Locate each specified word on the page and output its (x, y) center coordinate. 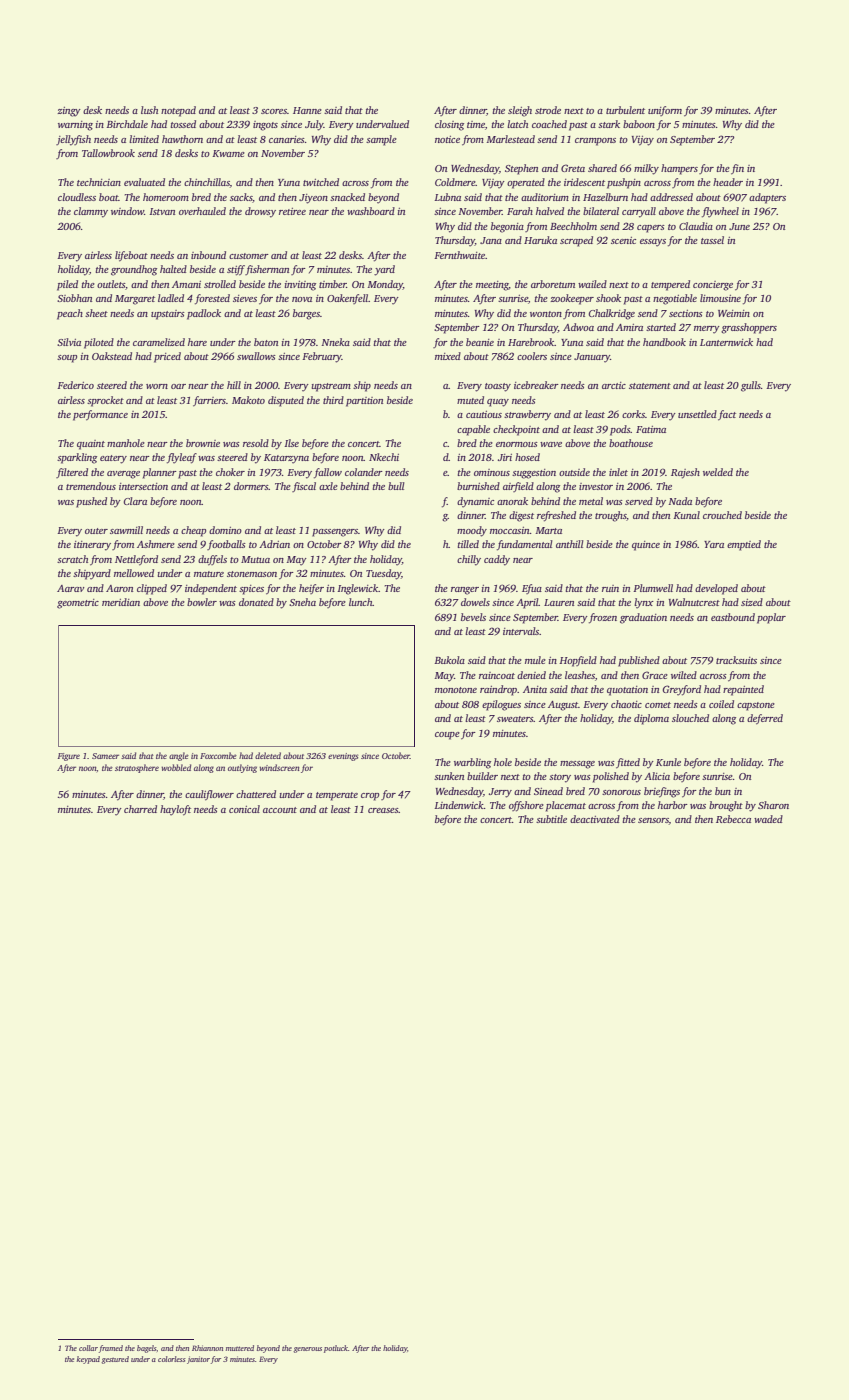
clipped (152, 589)
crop (370, 797)
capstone (756, 706)
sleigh (520, 111)
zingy (69, 112)
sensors (653, 820)
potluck (336, 1349)
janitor (198, 1360)
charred (140, 809)
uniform (665, 111)
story (560, 778)
